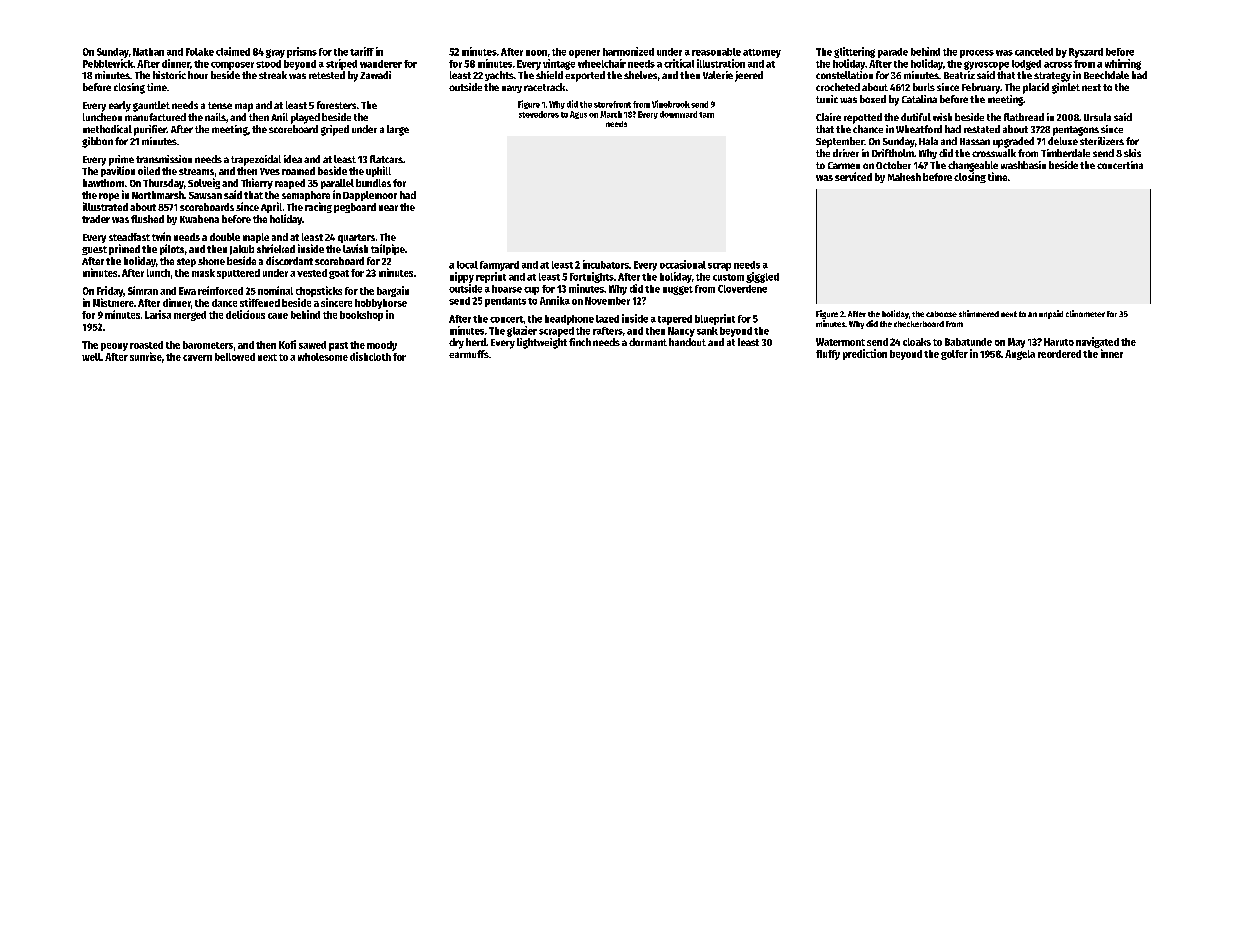  I want to click on September, so click(840, 142).
